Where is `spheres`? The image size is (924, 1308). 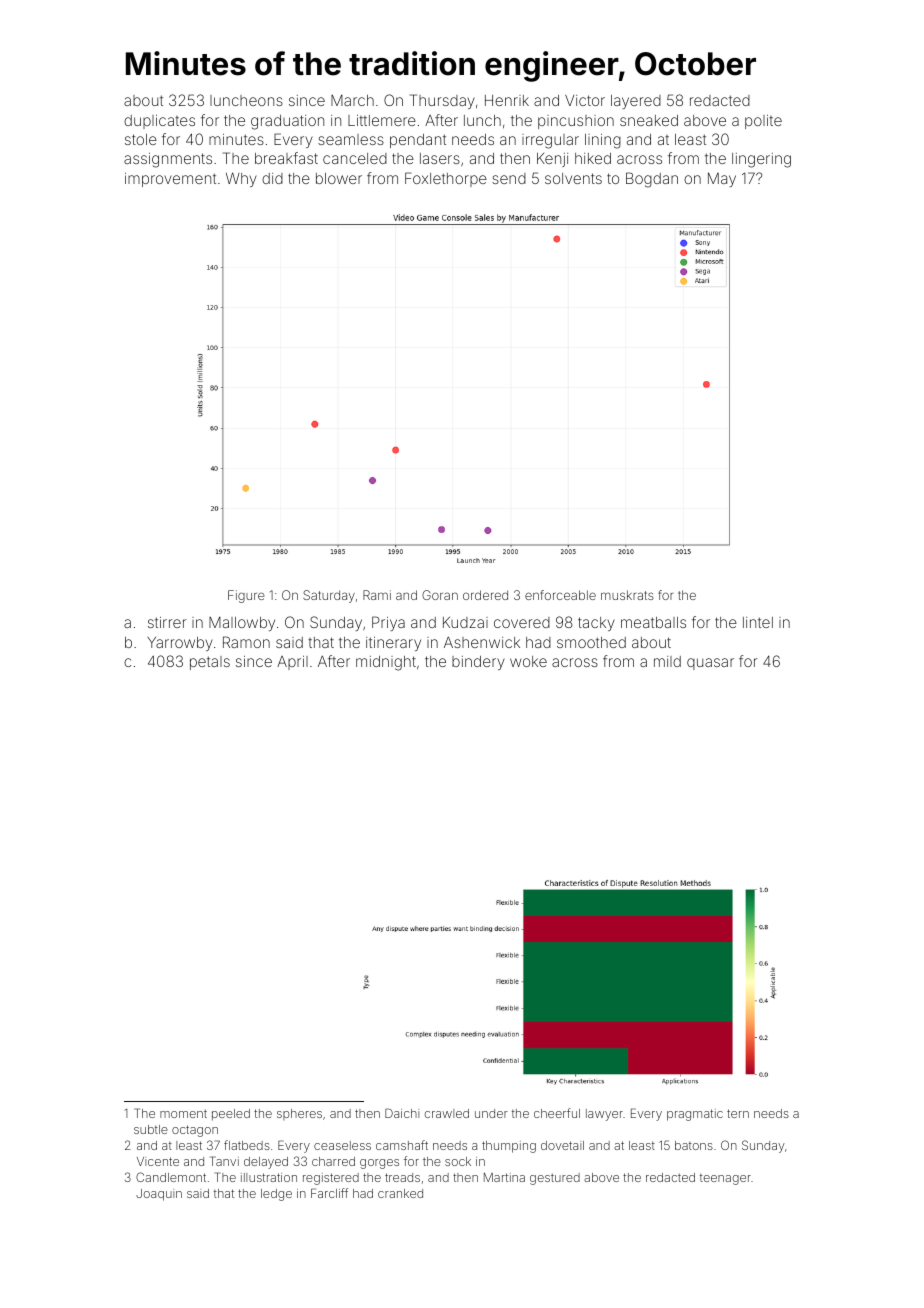
spheres is located at coordinates (299, 1114).
